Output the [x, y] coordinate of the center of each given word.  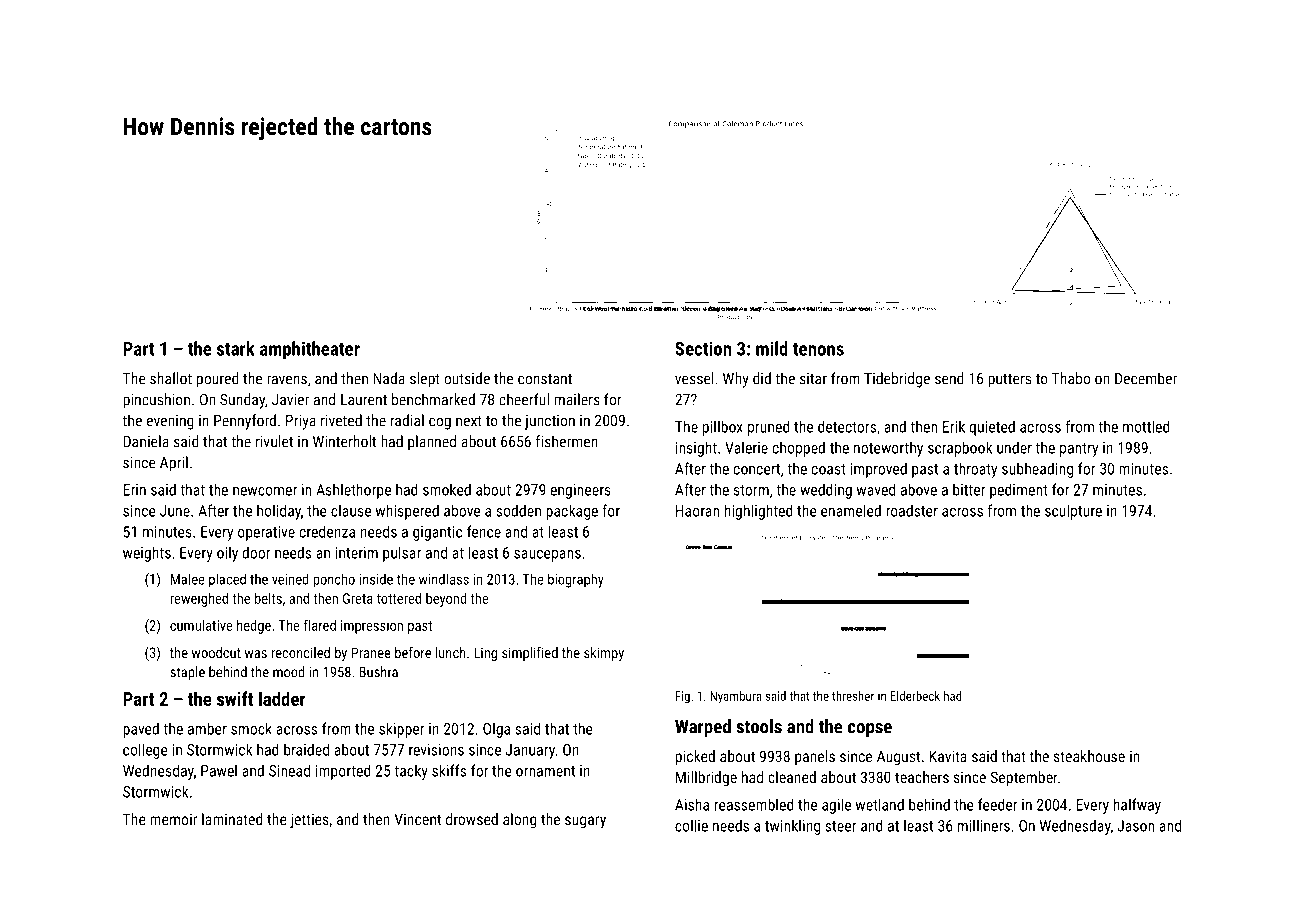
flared [320, 625]
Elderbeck [915, 696]
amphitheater [310, 350]
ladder [282, 698]
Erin [134, 490]
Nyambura [735, 697]
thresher [853, 696]
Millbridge [706, 779]
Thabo [1071, 378]
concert [756, 469]
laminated [232, 819]
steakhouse [1089, 756]
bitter [969, 489]
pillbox [723, 428]
